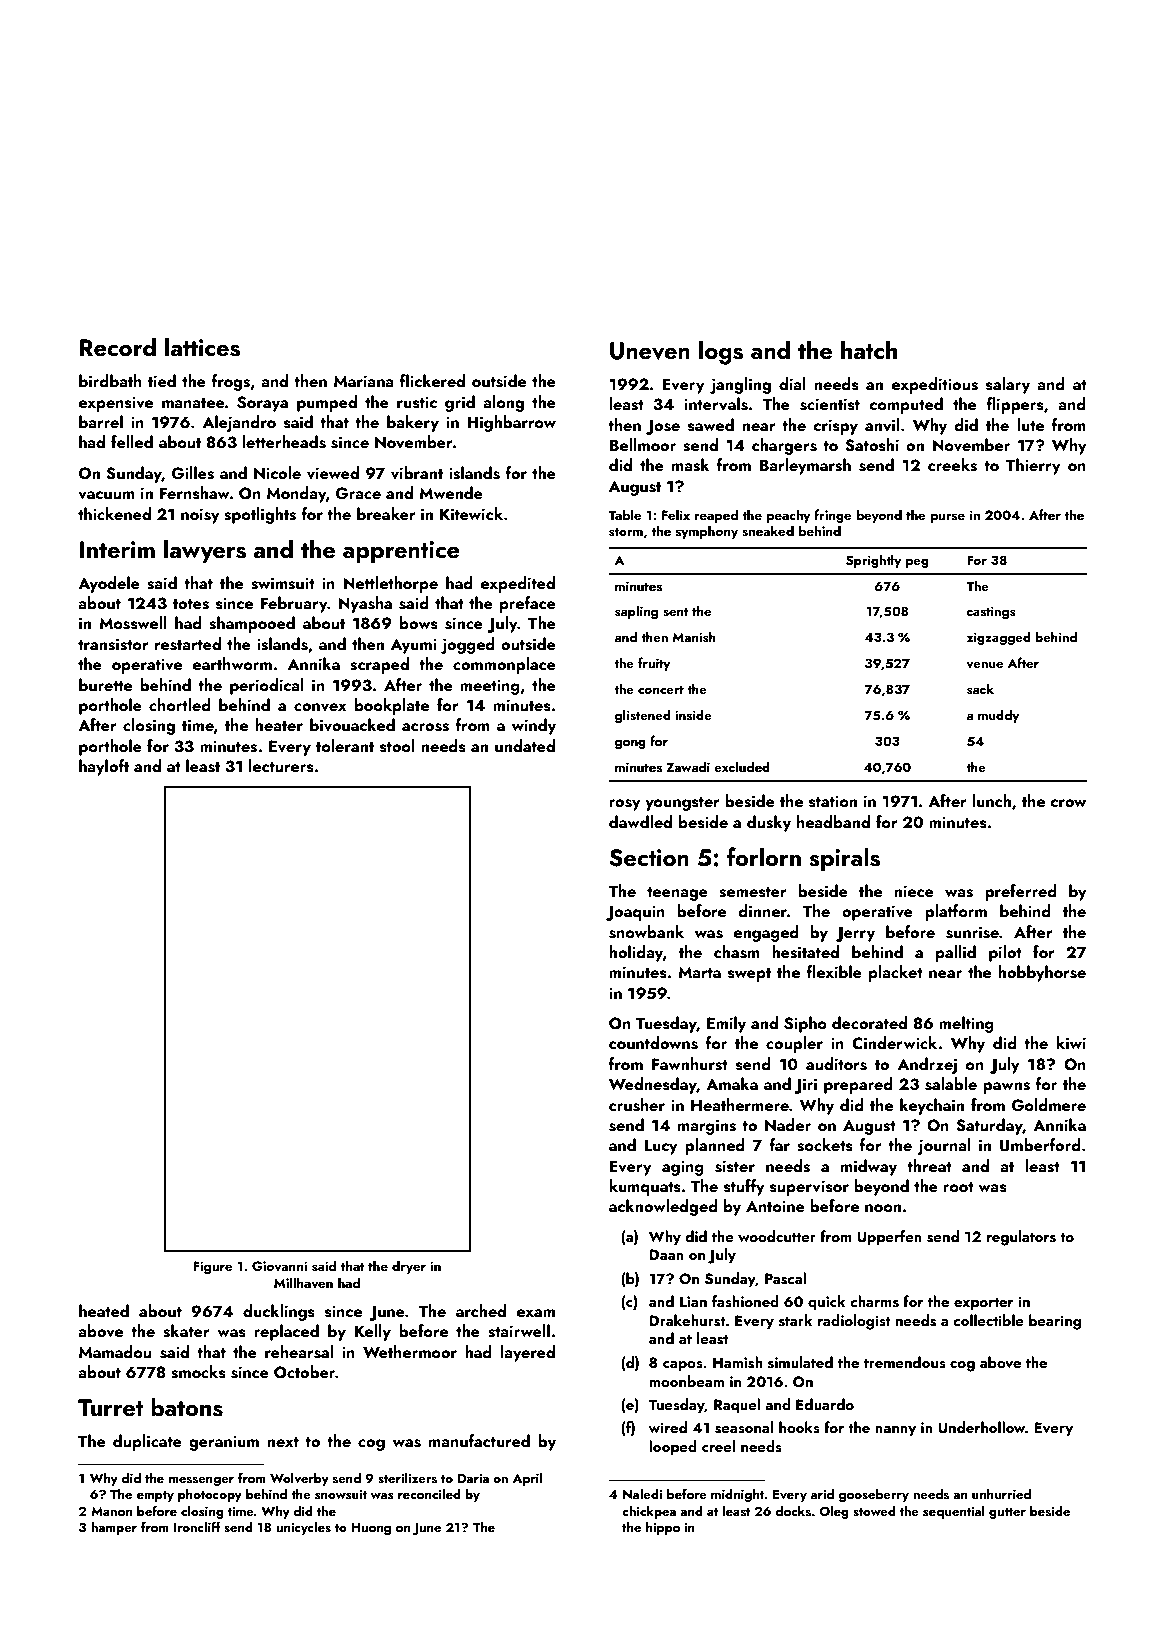 The width and height of the screenshot is (1165, 1648). I want to click on Giovanni, so click(279, 1266).
